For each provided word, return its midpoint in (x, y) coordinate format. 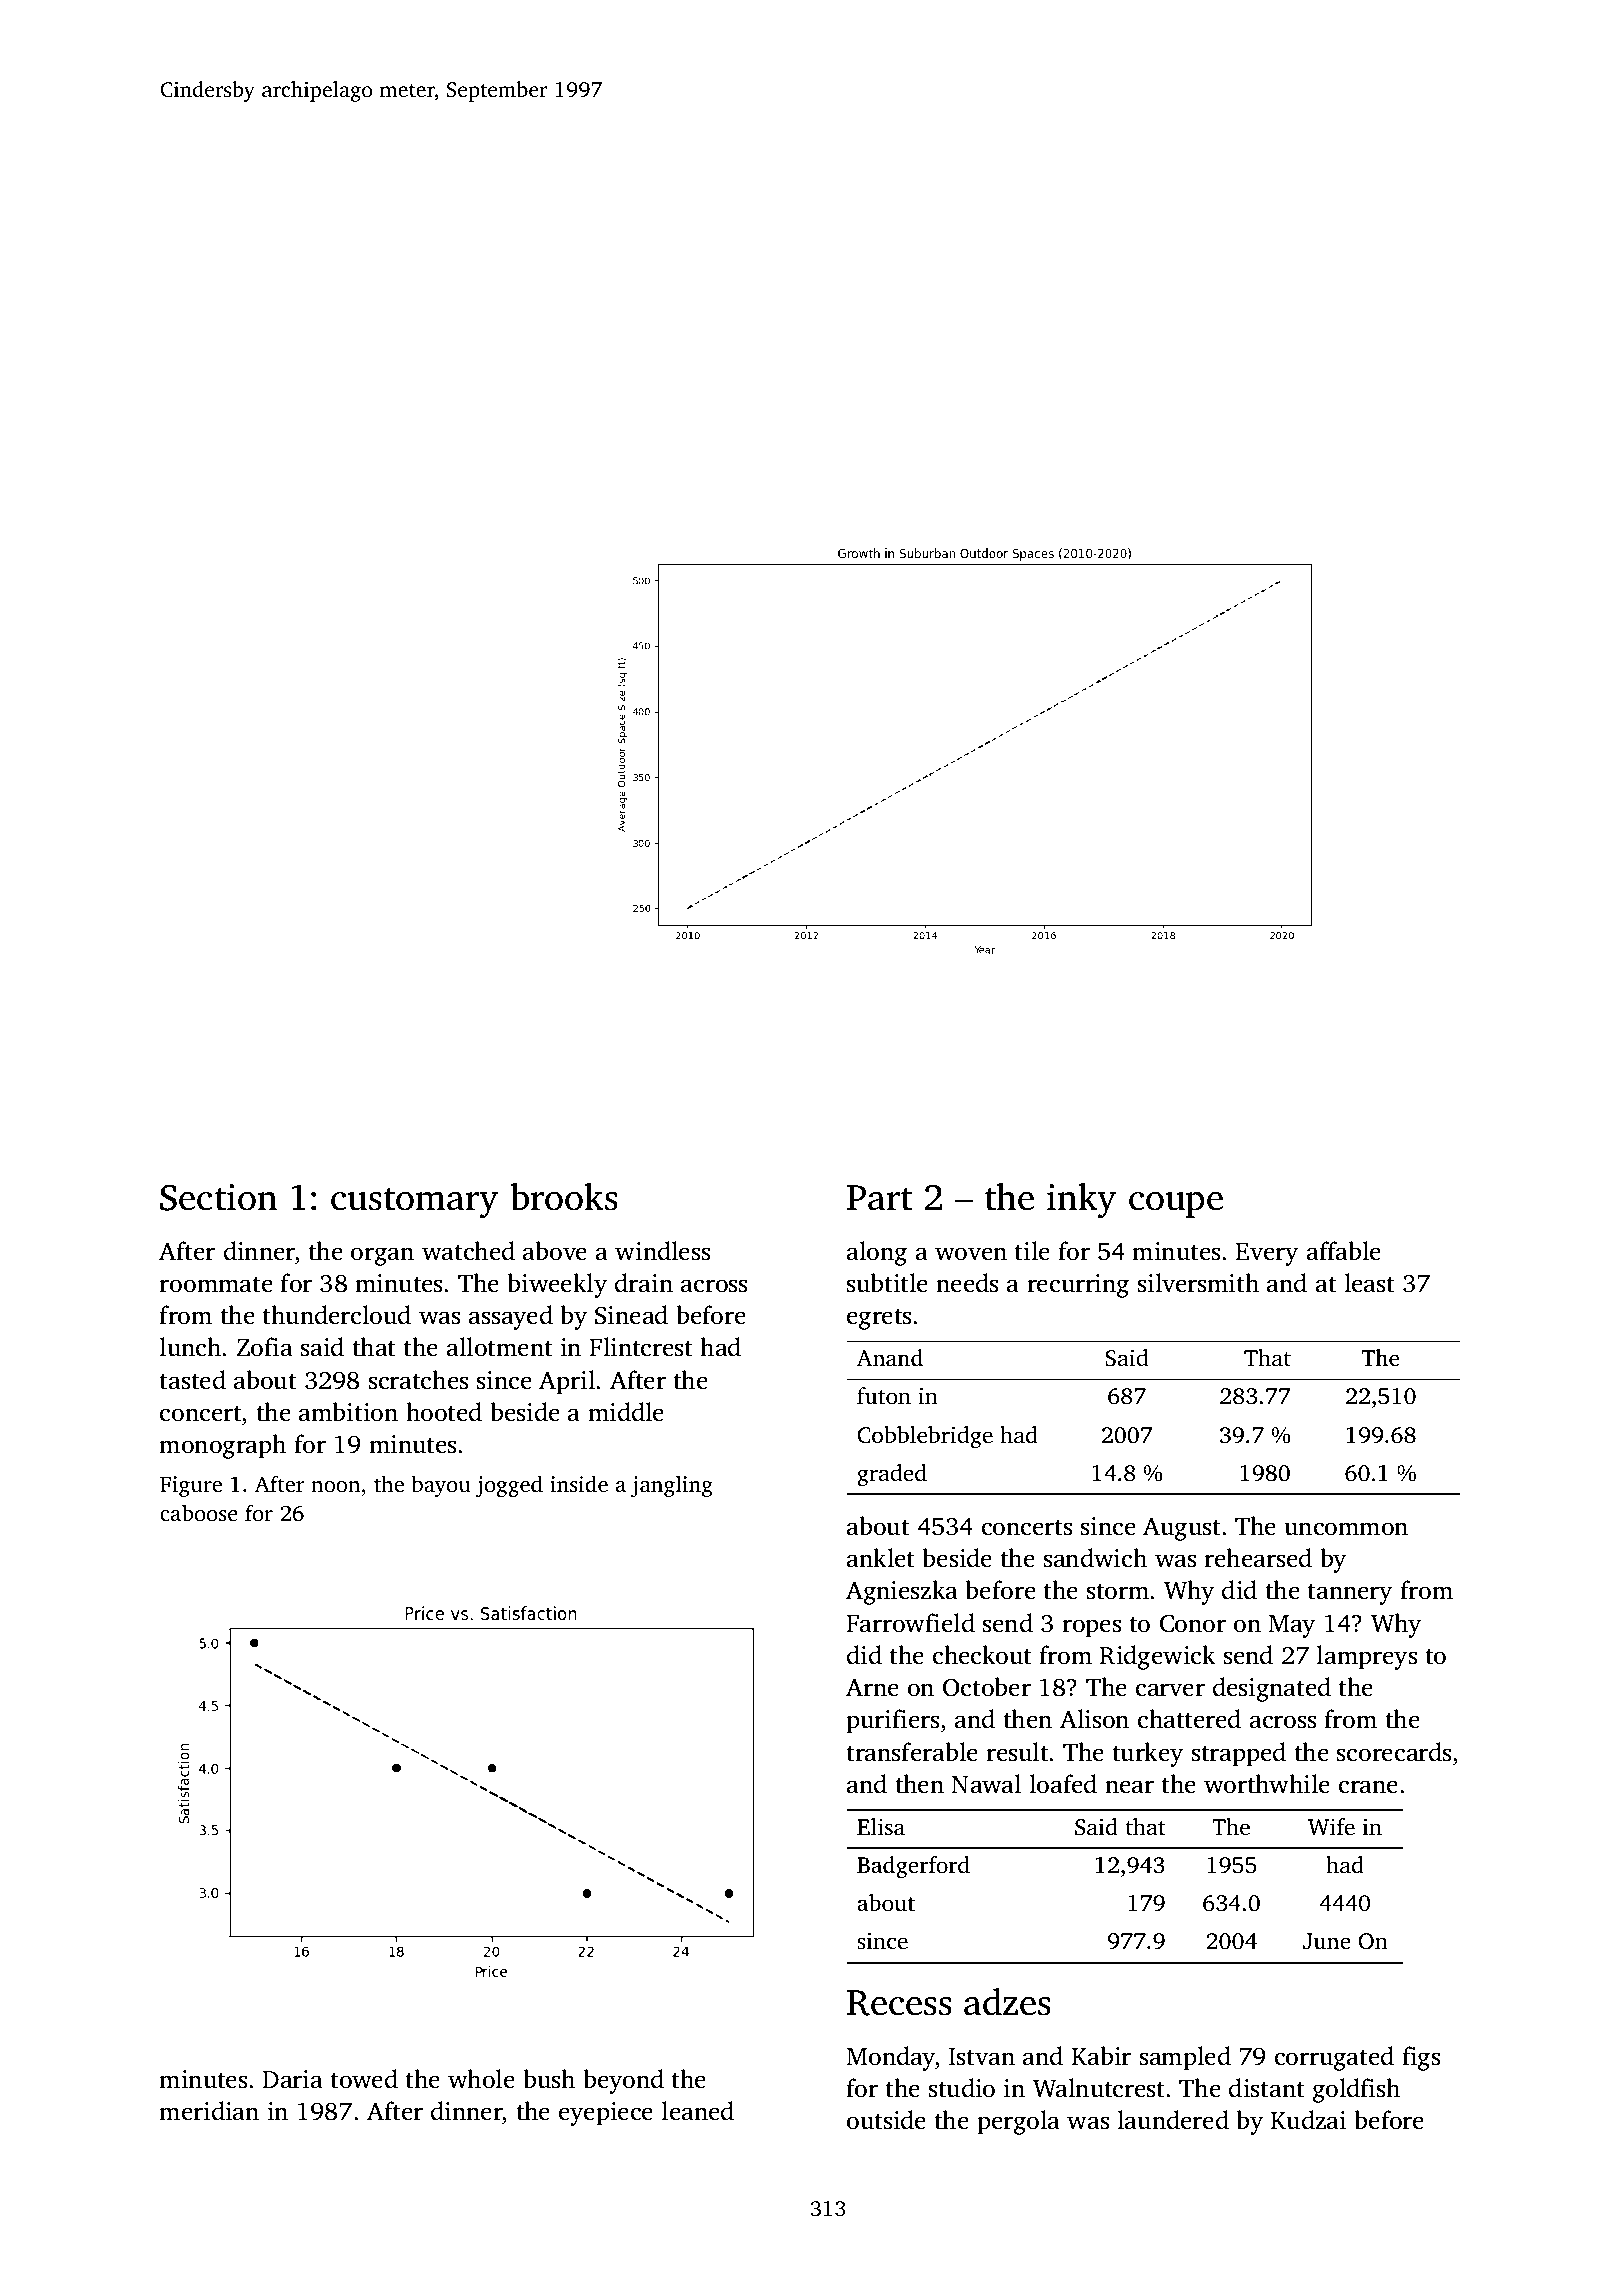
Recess (899, 2003)
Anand (890, 1357)
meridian (209, 2111)
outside (886, 2120)
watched (468, 1251)
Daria (293, 2079)
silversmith (1198, 1283)
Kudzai (1308, 2120)
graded (892, 1475)
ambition (348, 1412)
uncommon (1346, 1529)
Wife (1331, 1827)
